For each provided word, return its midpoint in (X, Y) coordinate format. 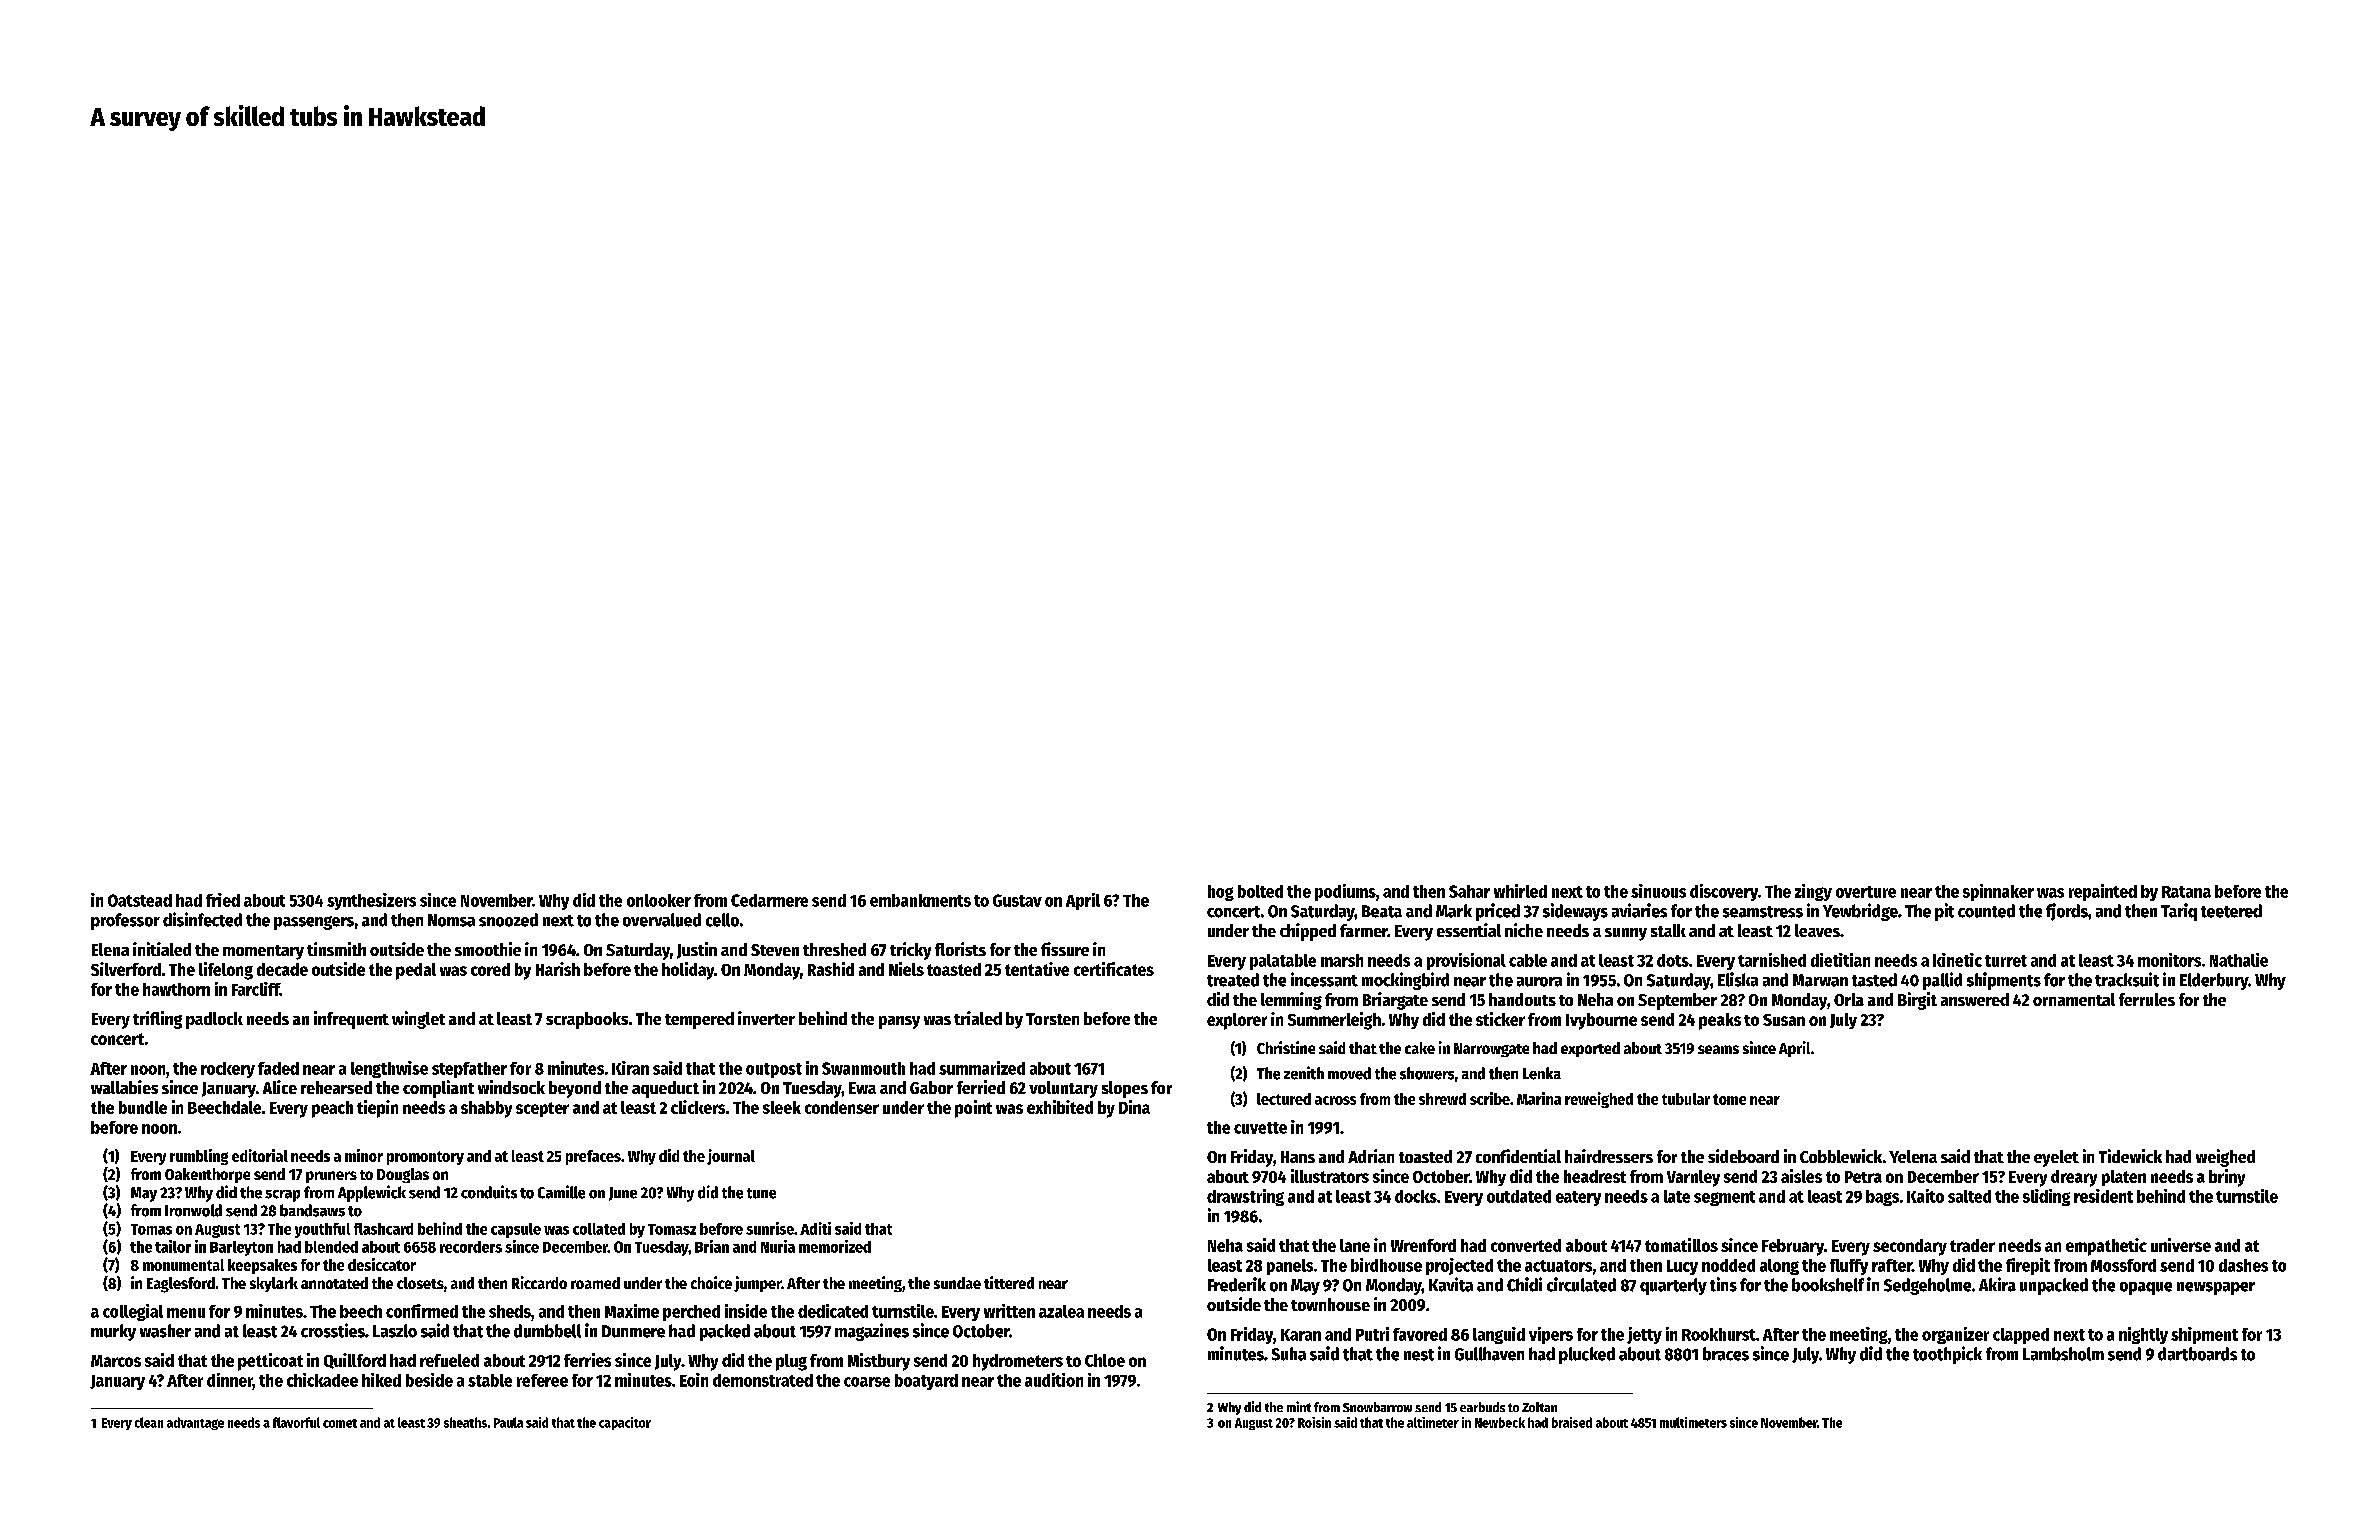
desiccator (382, 1264)
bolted (1260, 891)
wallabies (124, 1087)
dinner (230, 1380)
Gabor (931, 1087)
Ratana (2186, 892)
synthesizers (371, 901)
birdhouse (1386, 1265)
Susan (1784, 1020)
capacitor (625, 1423)
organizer (1955, 1335)
